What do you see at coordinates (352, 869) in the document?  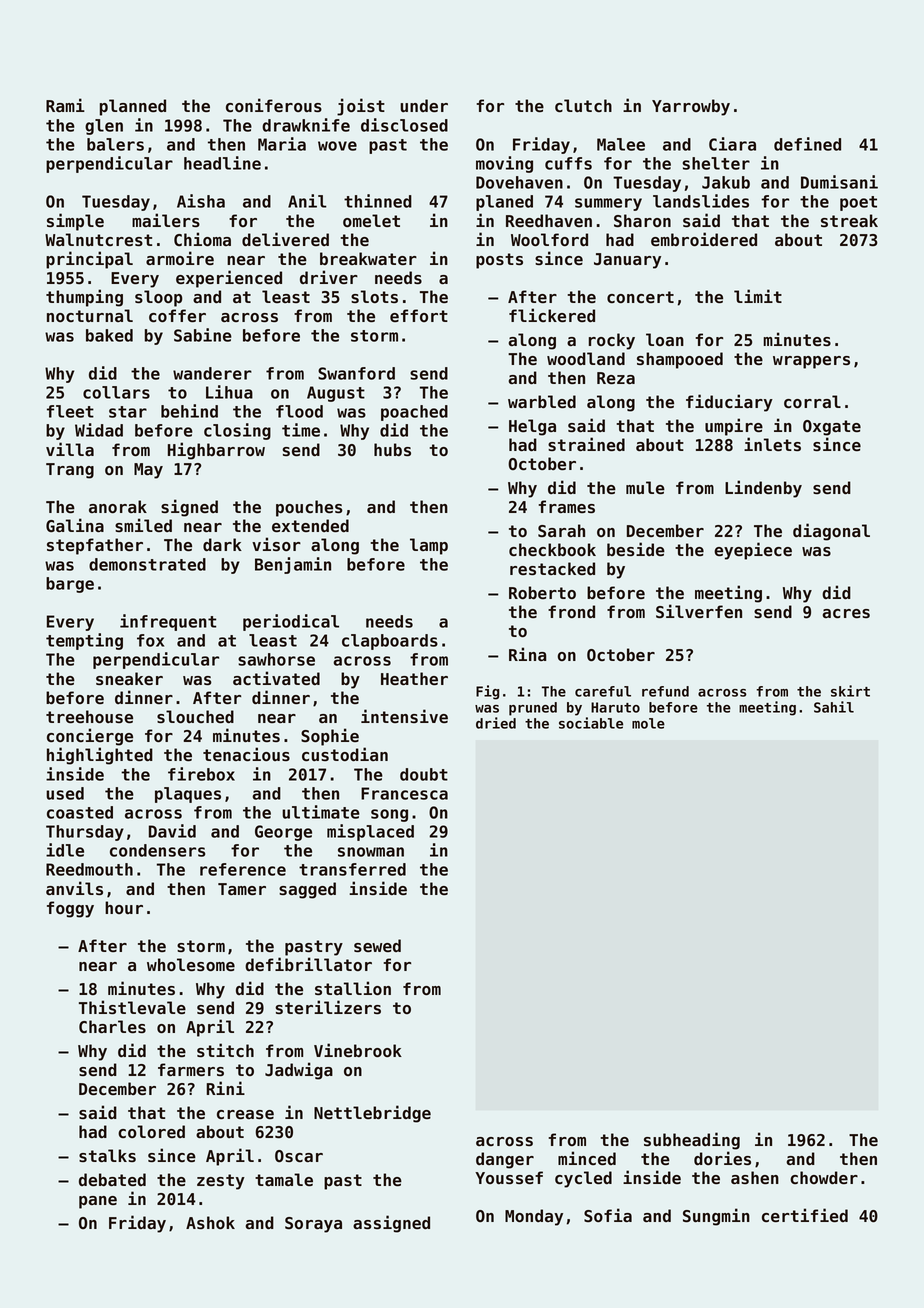 I see `transferred` at bounding box center [352, 869].
